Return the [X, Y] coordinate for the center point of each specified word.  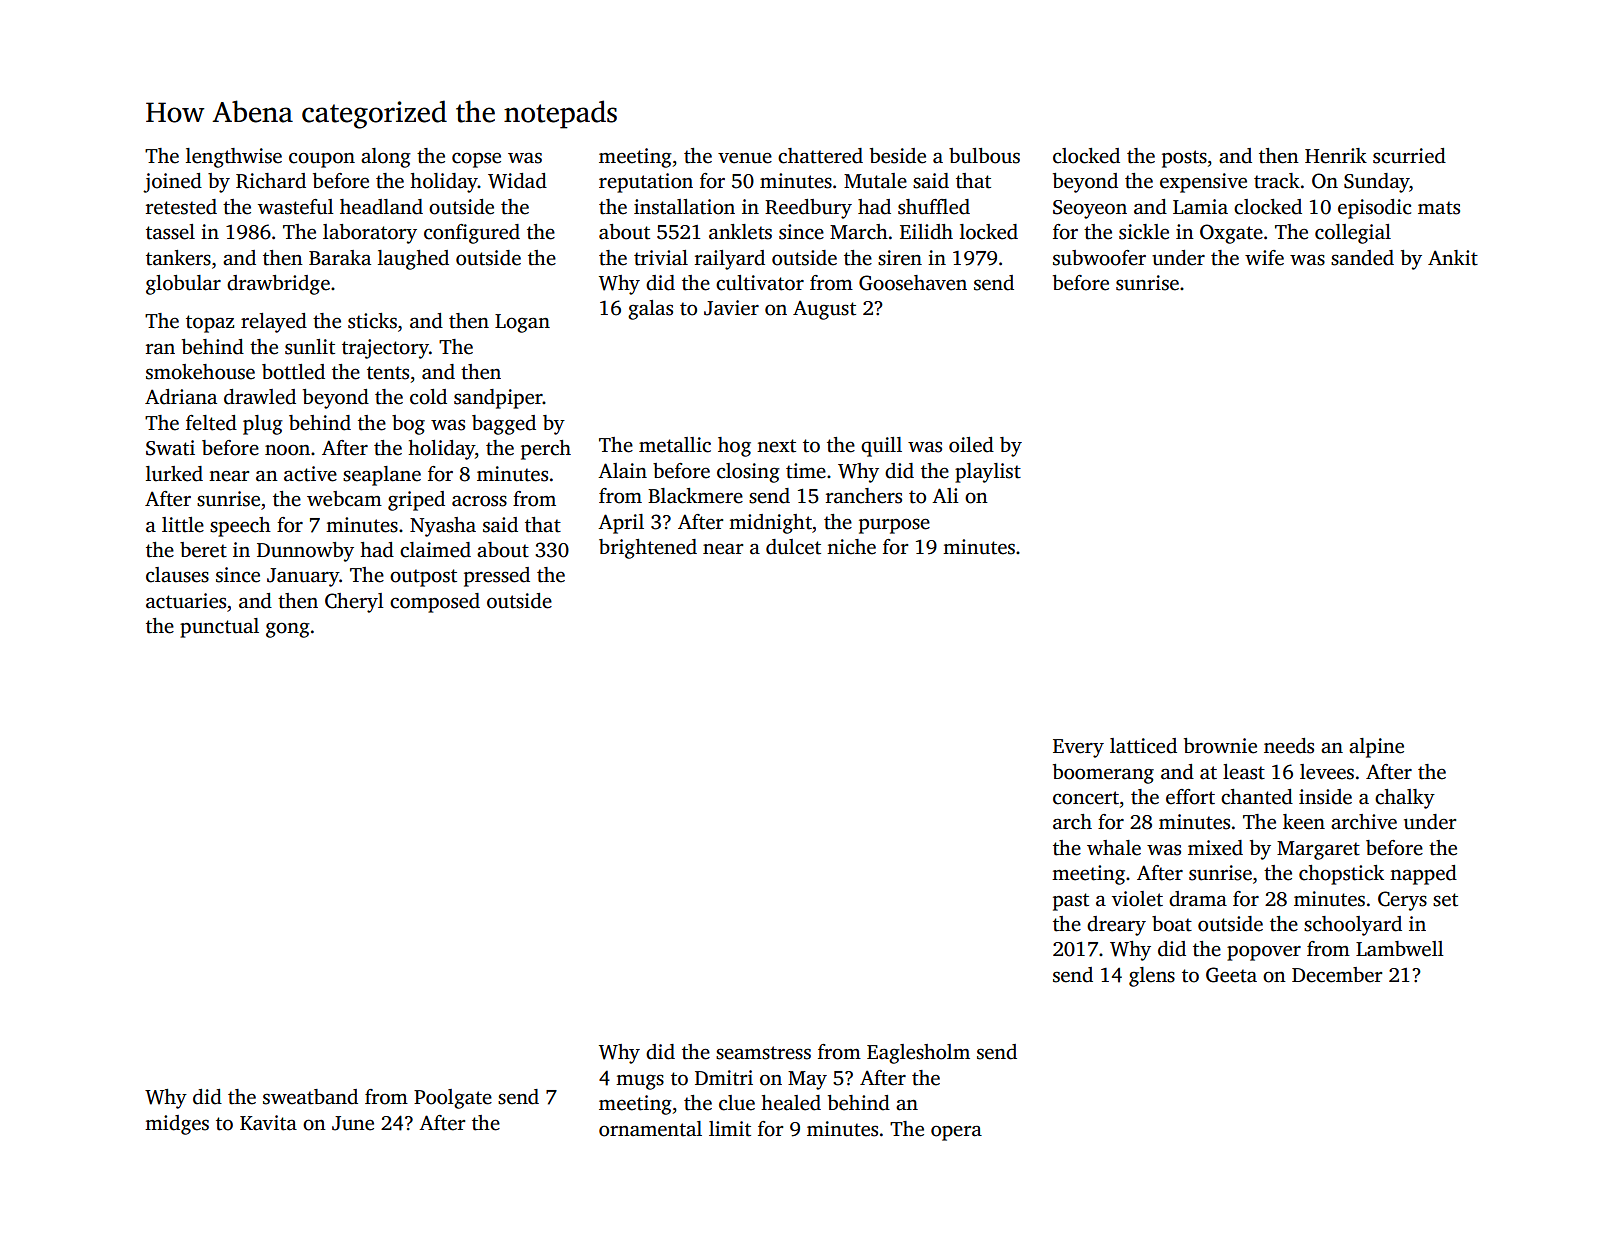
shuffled [934, 207]
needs [1289, 746]
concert [1086, 798]
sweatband [310, 1097]
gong [288, 630]
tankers [178, 258]
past [1071, 902]
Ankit [1453, 258]
